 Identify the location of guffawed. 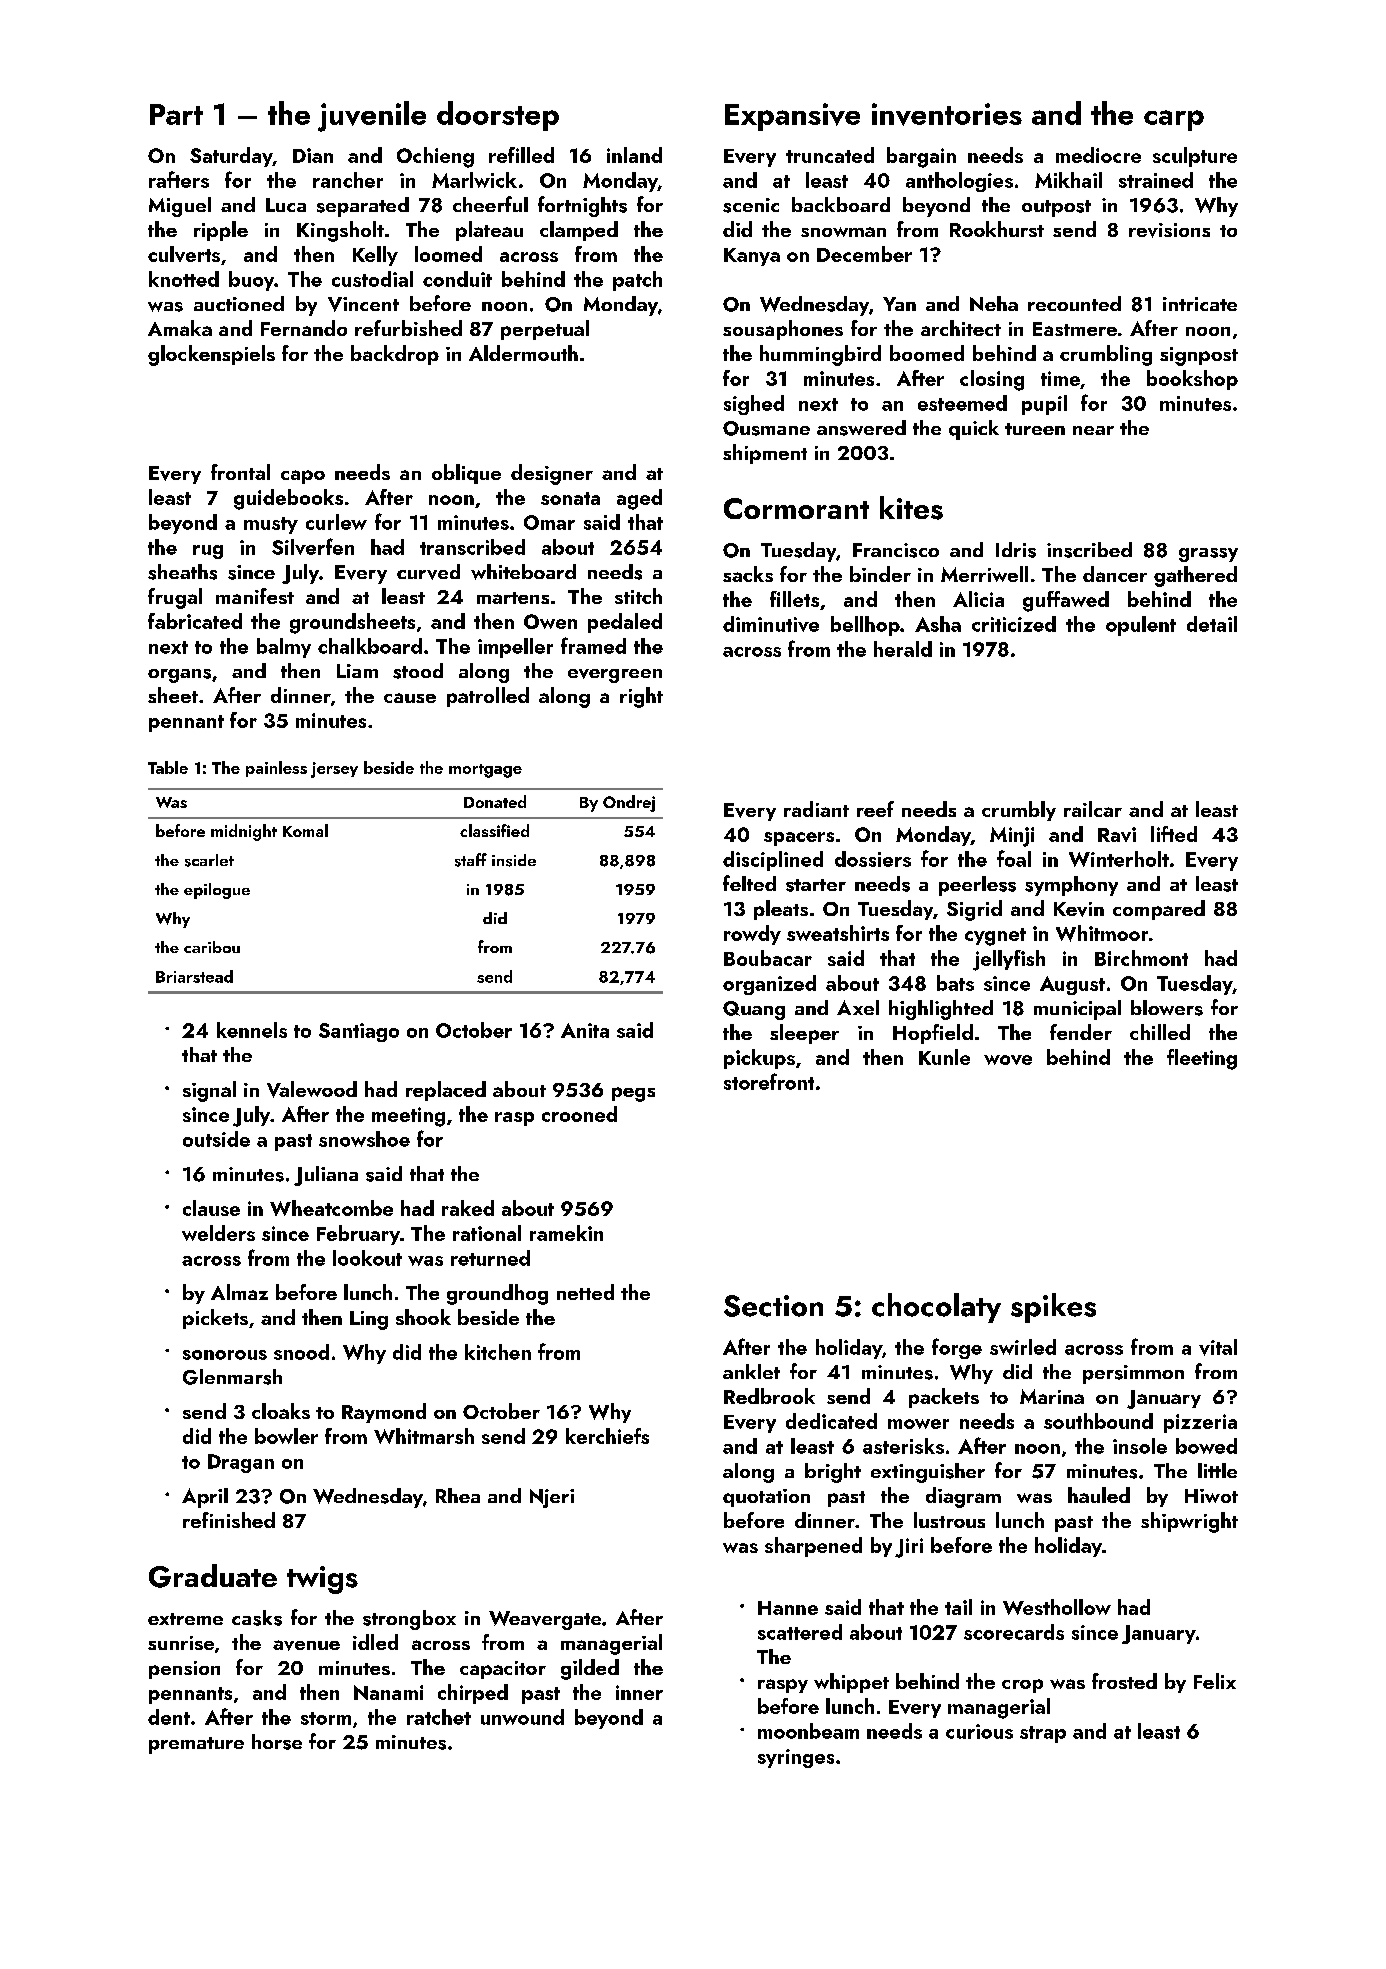
(1066, 601).
